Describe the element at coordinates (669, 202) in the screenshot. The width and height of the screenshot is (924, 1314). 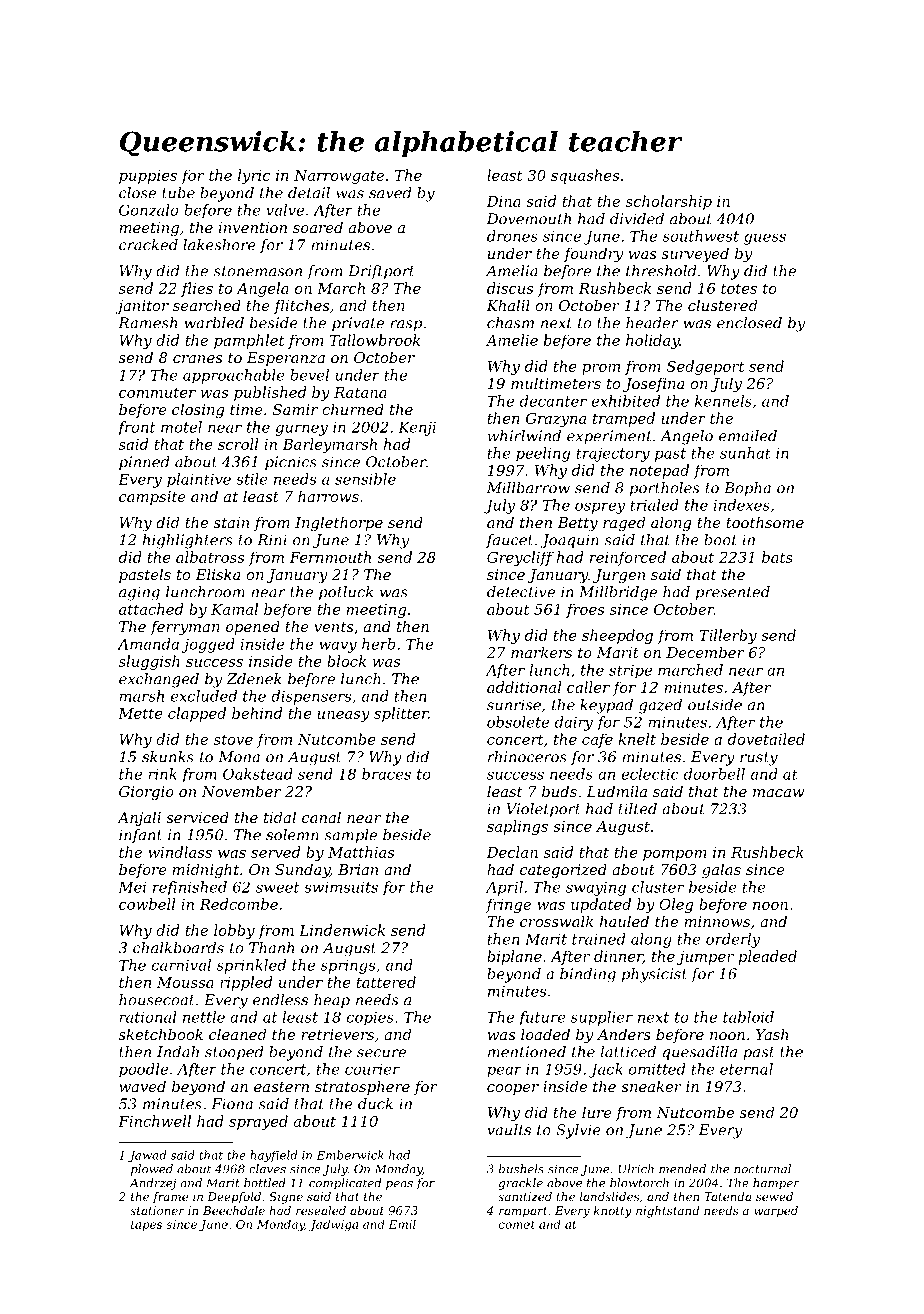
I see `scholarship` at that location.
